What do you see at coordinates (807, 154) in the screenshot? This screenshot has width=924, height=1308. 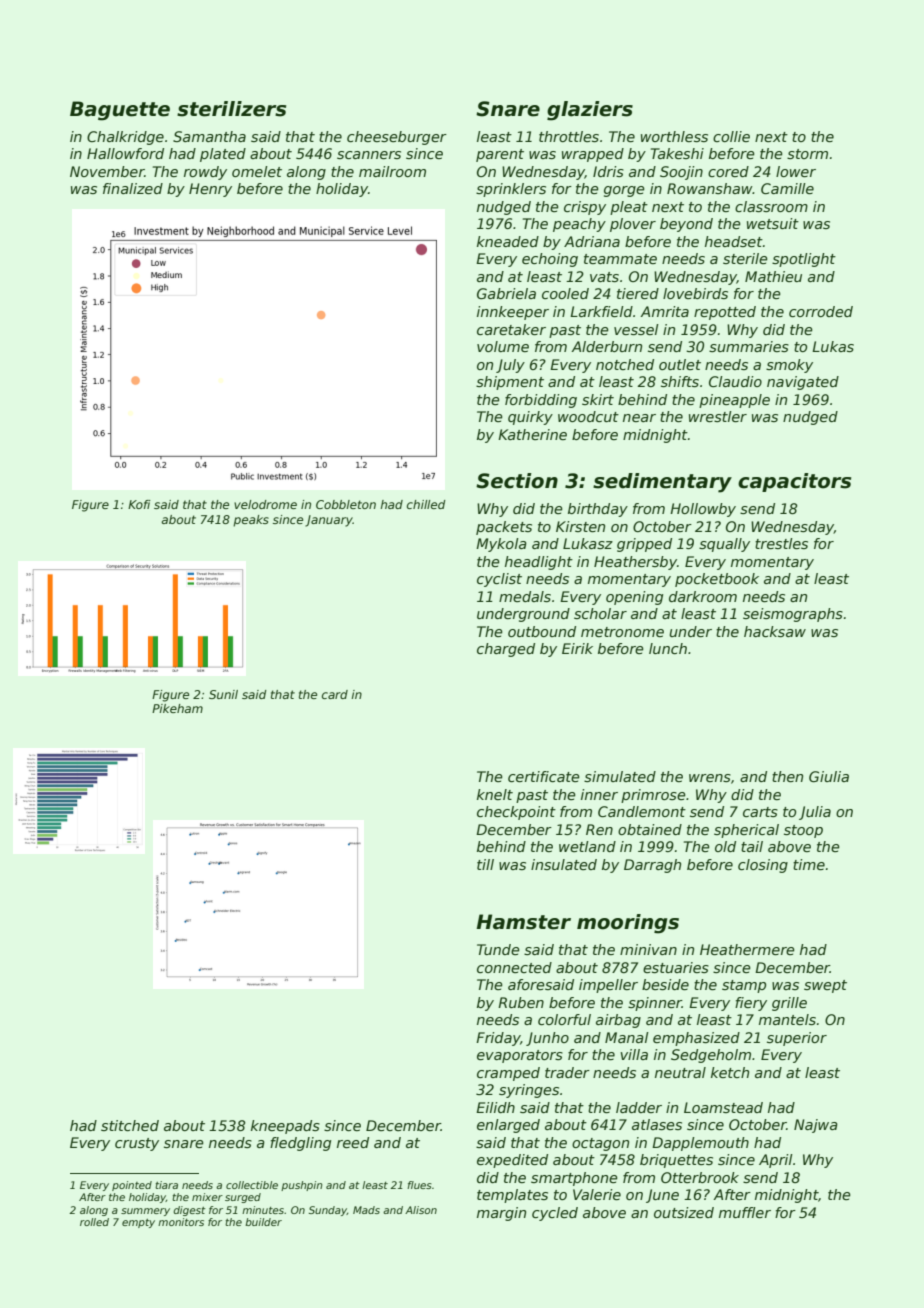 I see `storm` at bounding box center [807, 154].
